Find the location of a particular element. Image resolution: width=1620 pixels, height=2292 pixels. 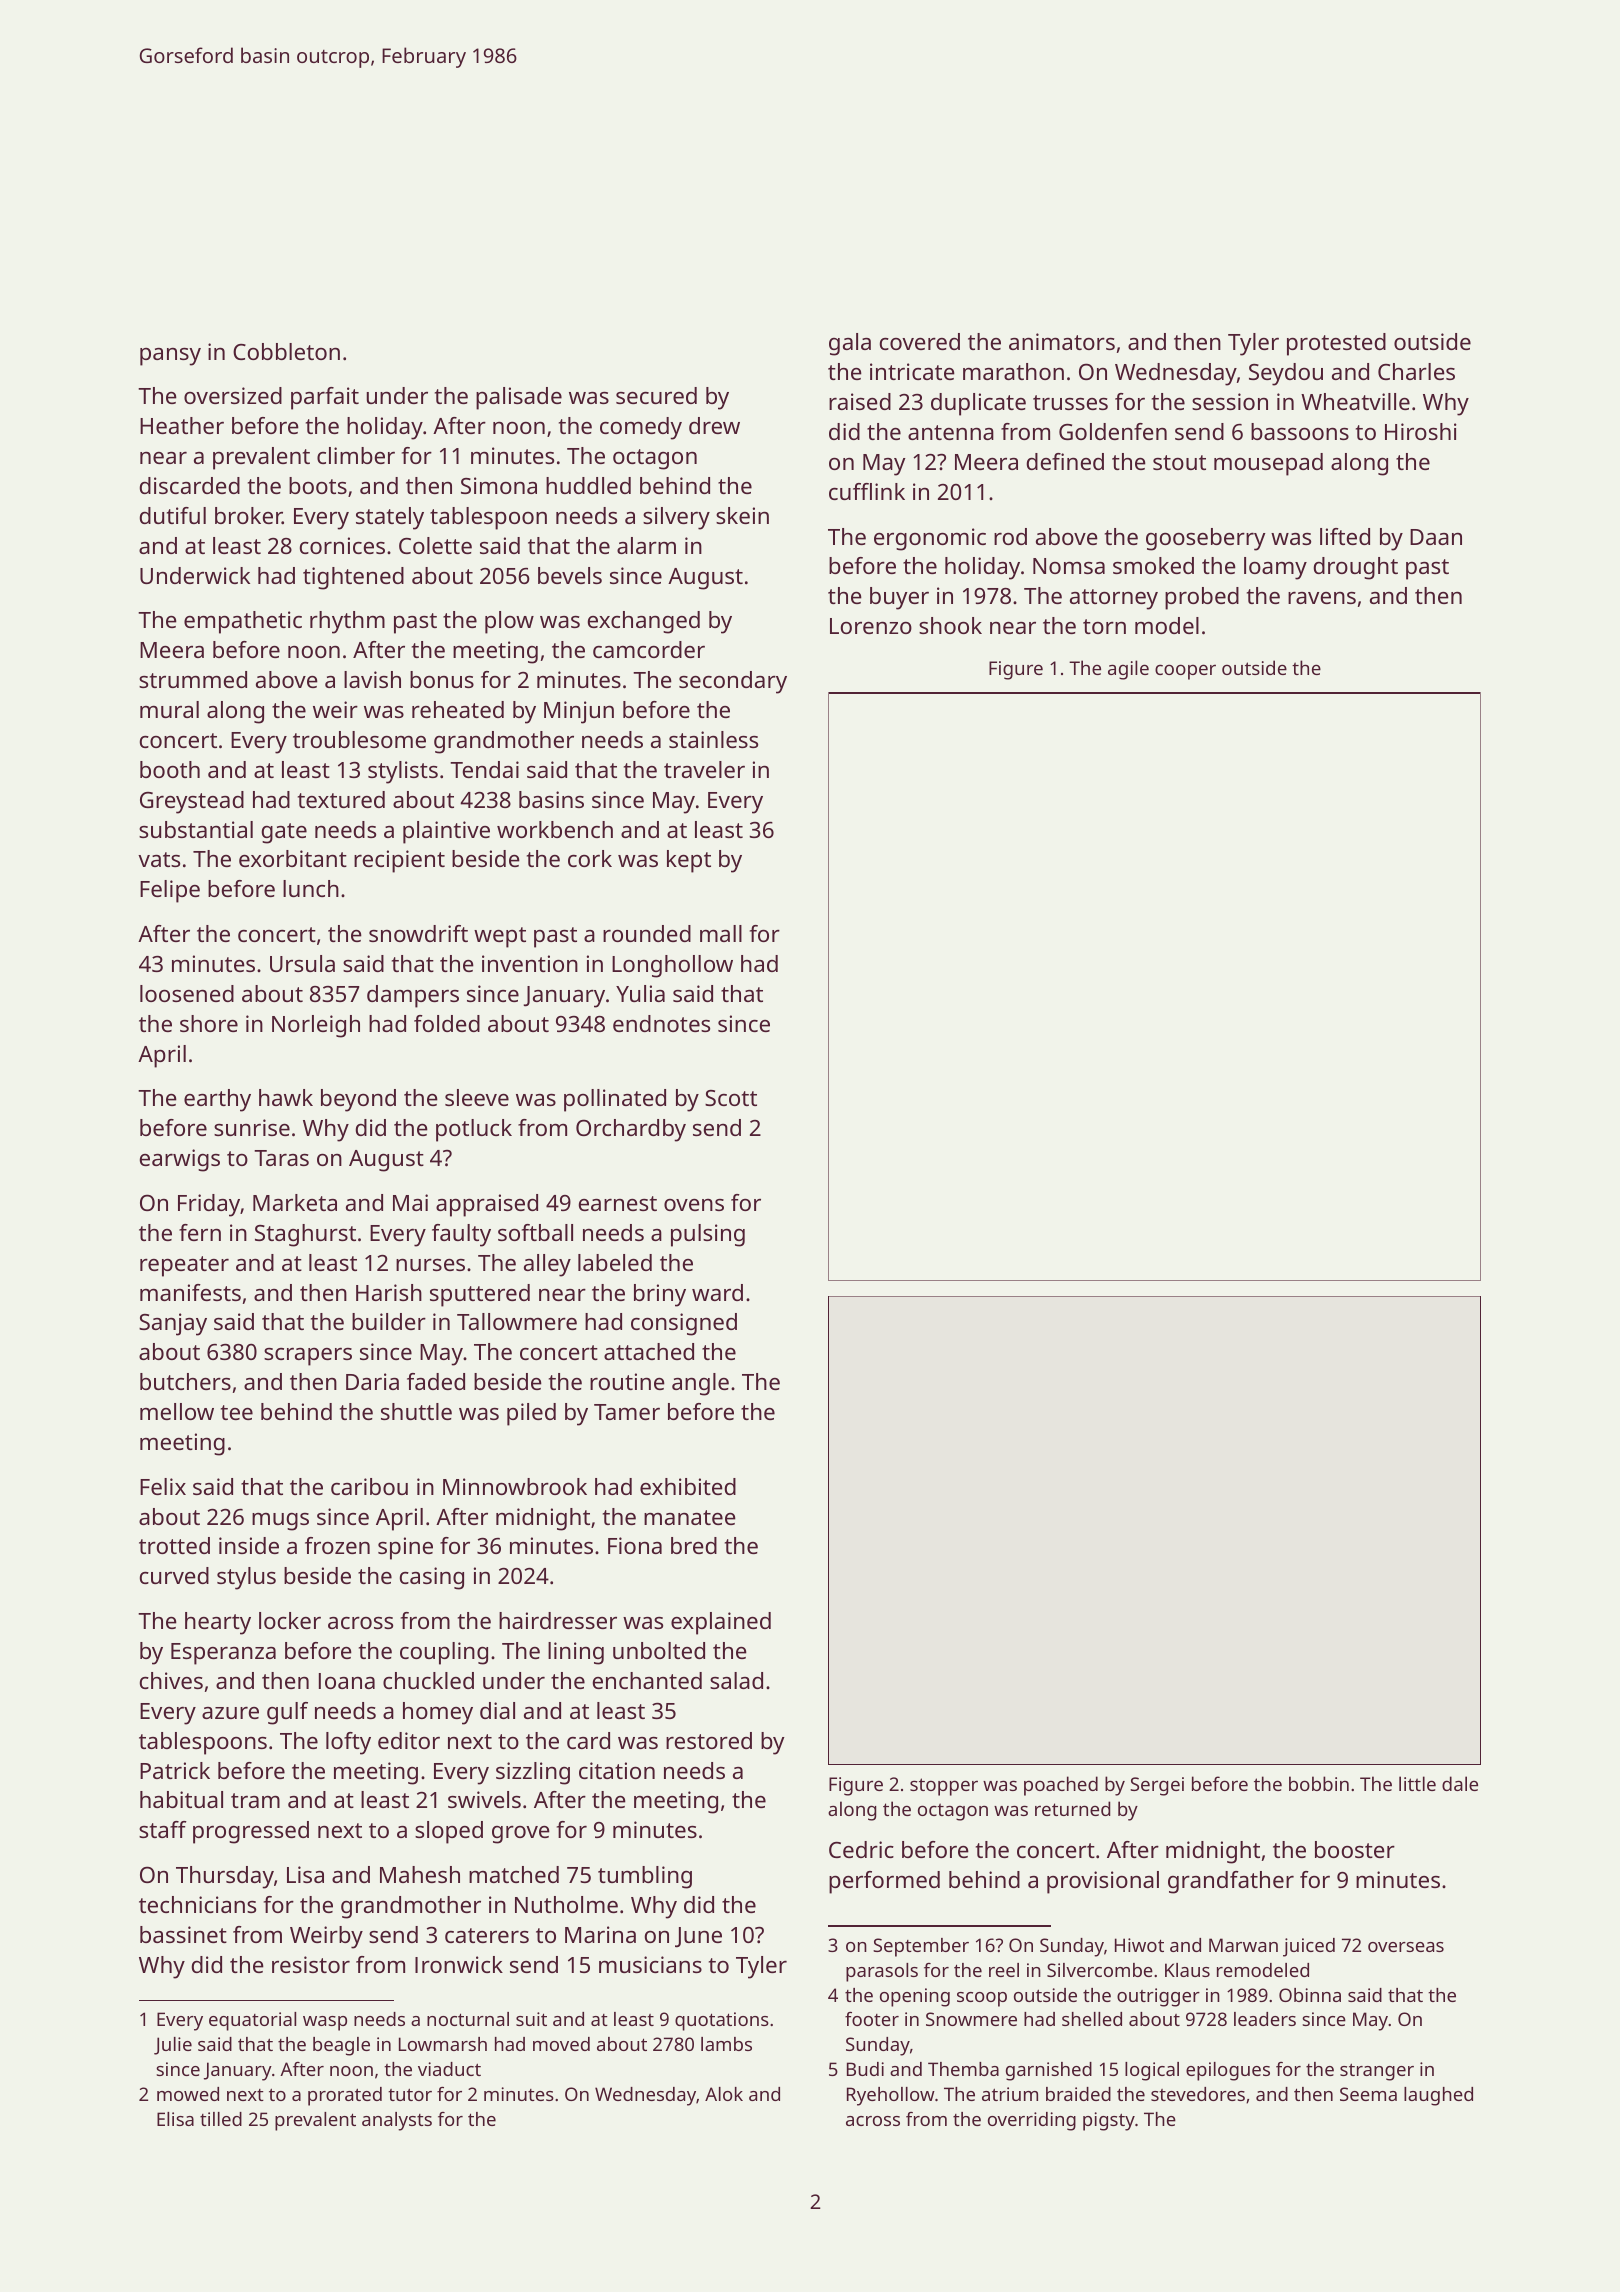

analysts is located at coordinates (397, 2121).
